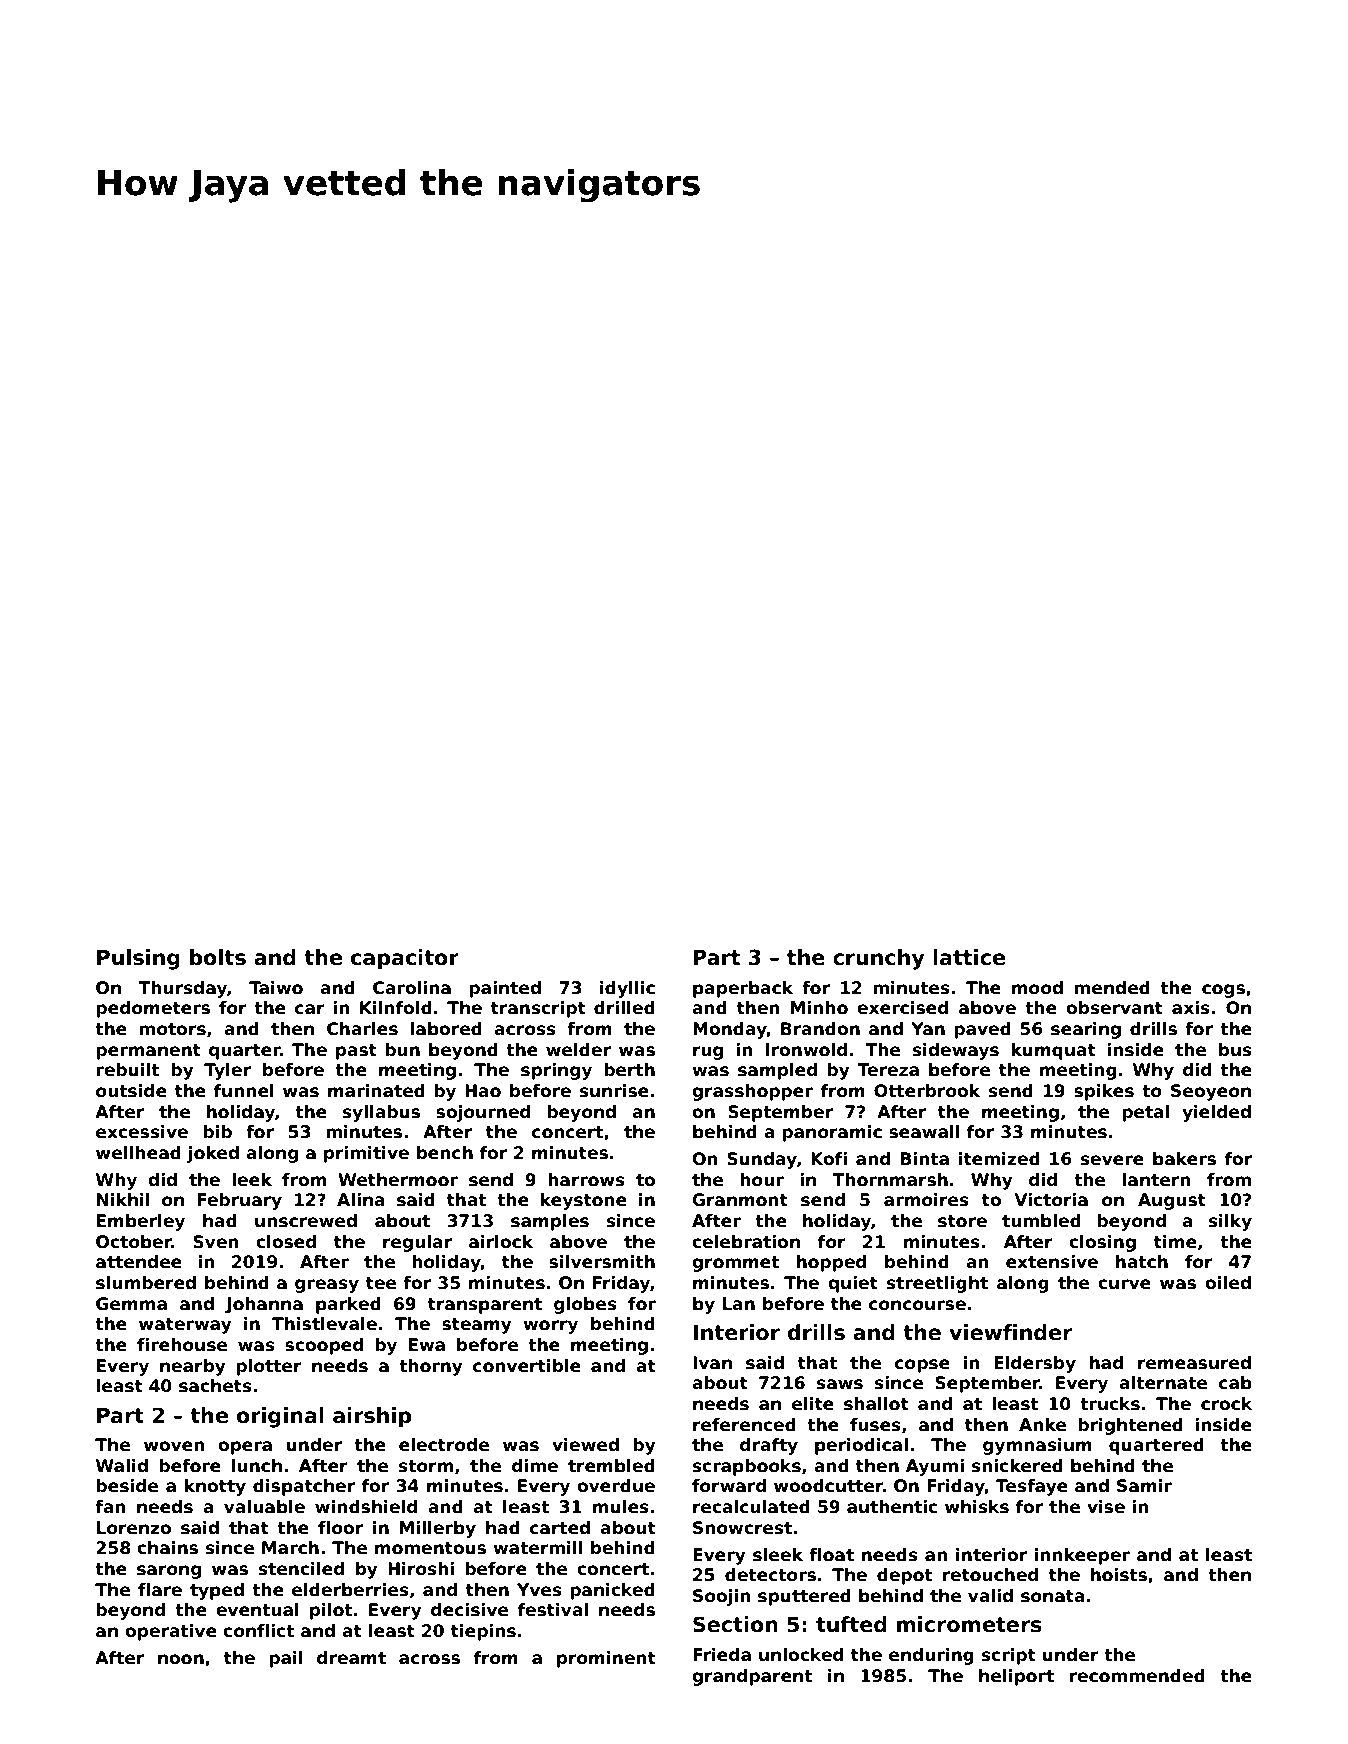  Describe the element at coordinates (1223, 991) in the image. I see `cogs` at that location.
